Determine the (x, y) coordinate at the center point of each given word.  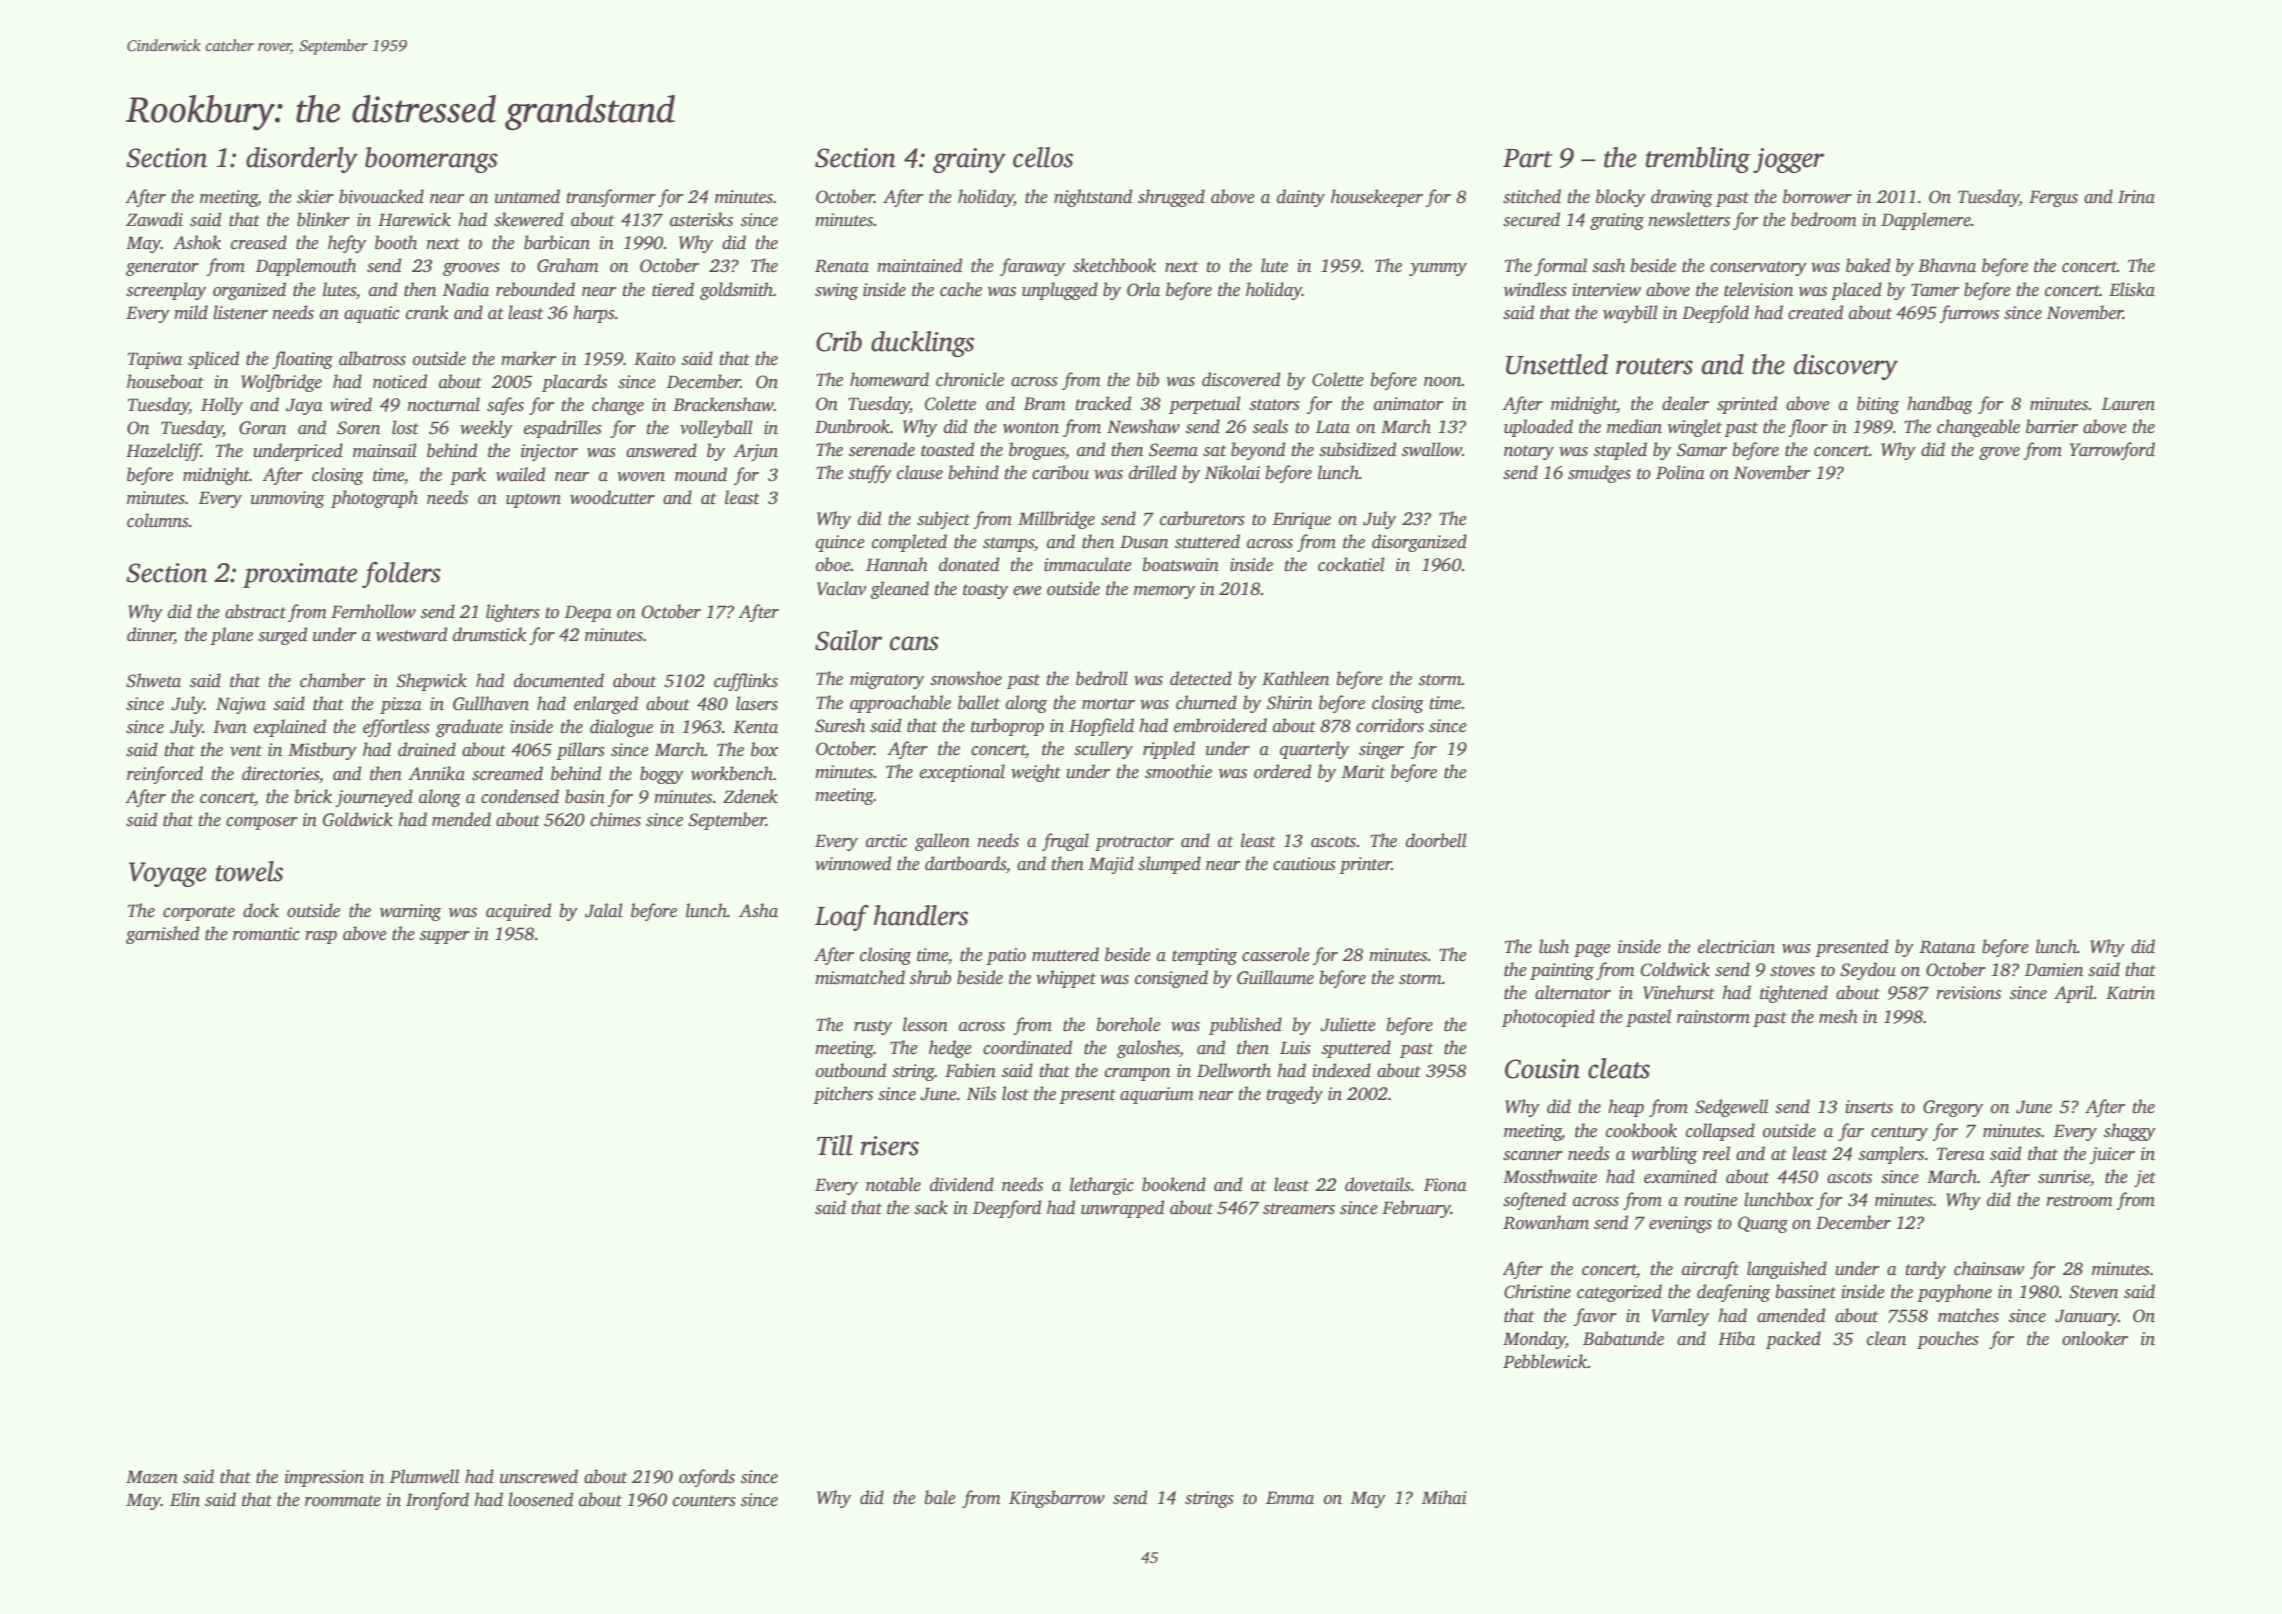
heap (1626, 1108)
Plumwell (424, 1476)
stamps (1008, 544)
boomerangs (431, 160)
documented (559, 680)
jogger (1788, 160)
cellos (1043, 157)
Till (835, 1145)
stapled (1620, 451)
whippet (1066, 979)
